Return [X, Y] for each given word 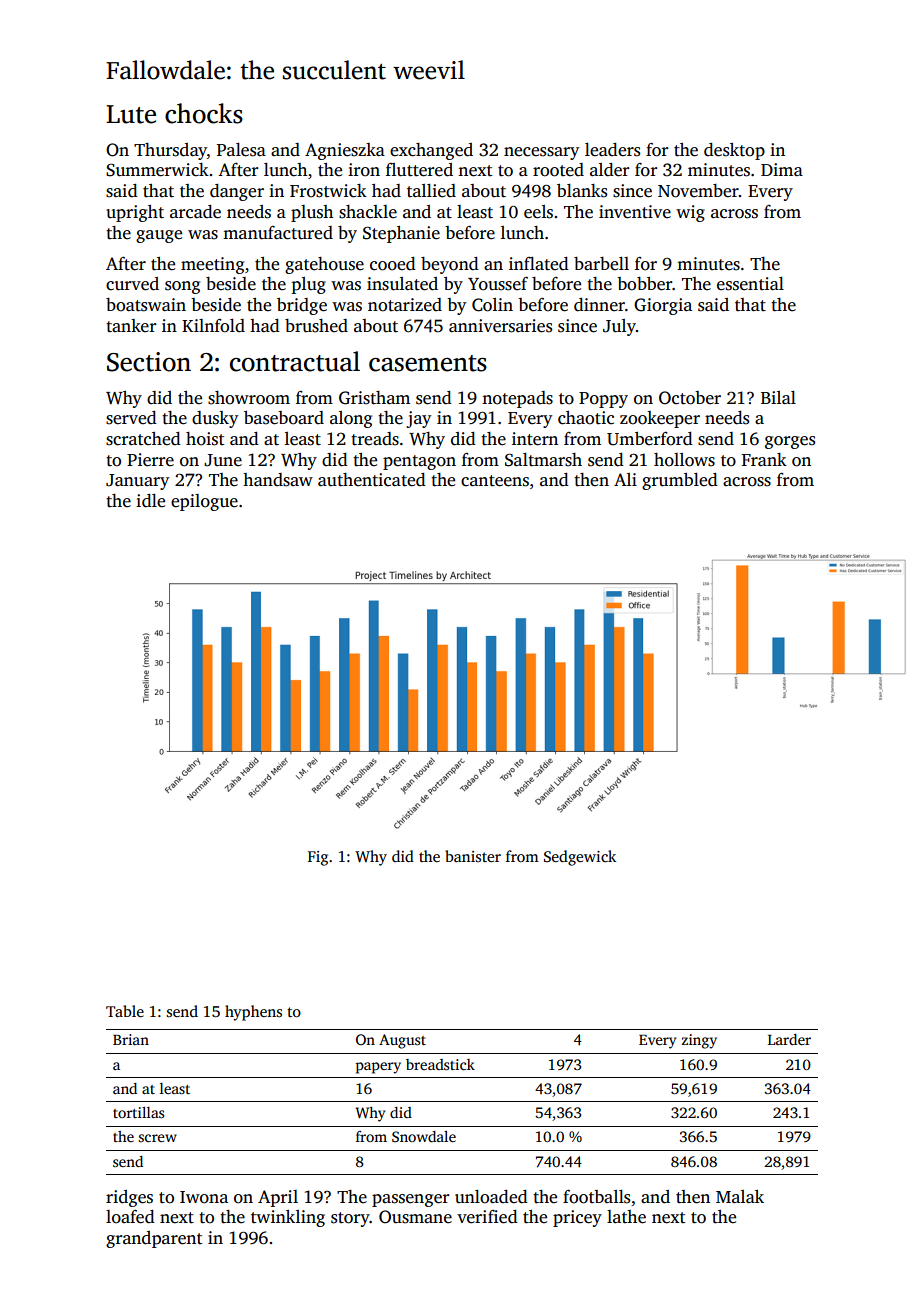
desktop [734, 151]
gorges [790, 442]
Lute [131, 114]
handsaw [278, 480]
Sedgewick [580, 858]
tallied [431, 191]
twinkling [288, 1218]
